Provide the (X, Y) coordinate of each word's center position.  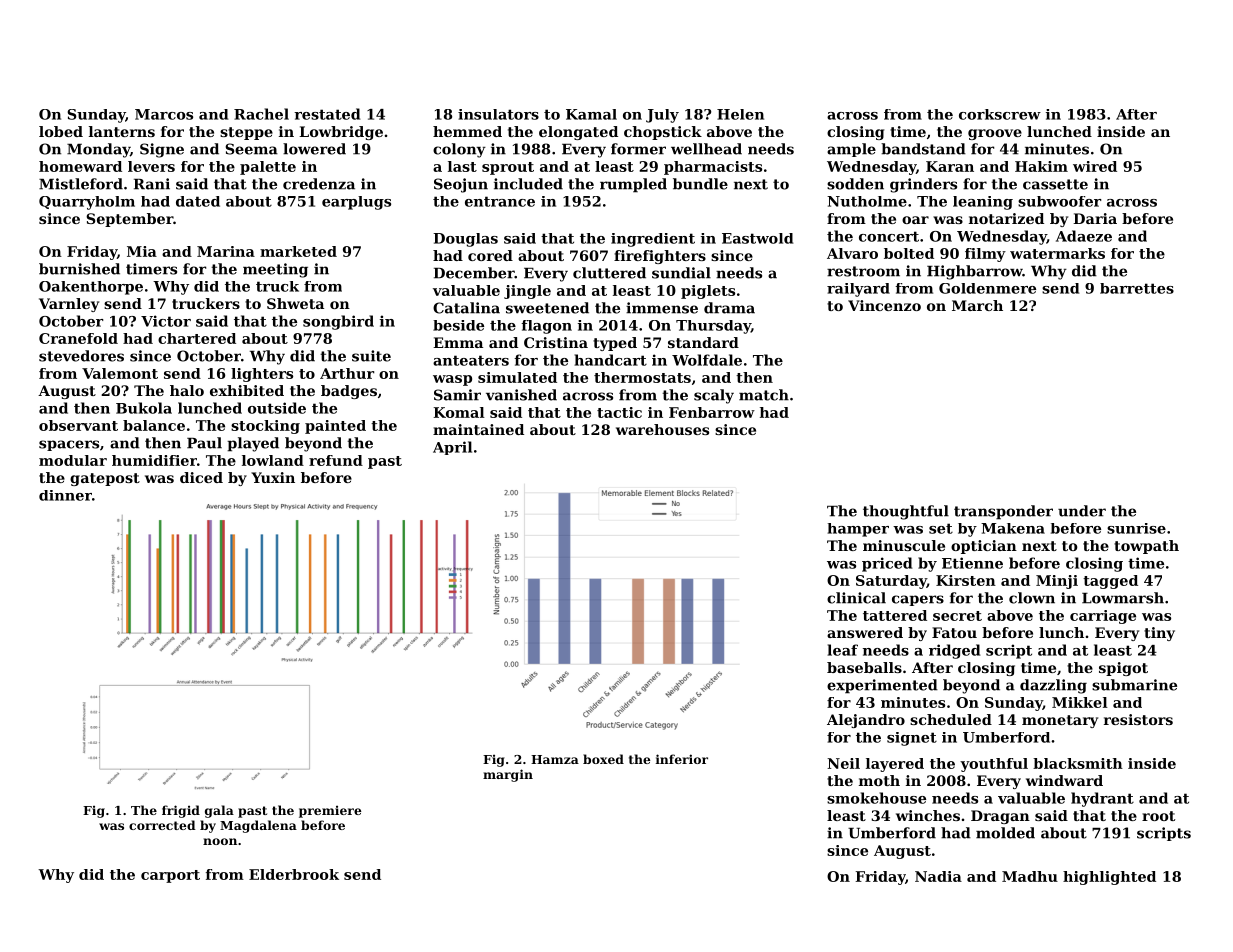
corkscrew (1000, 114)
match (764, 395)
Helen (740, 114)
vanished (521, 395)
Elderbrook (294, 874)
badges (349, 392)
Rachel (261, 114)
